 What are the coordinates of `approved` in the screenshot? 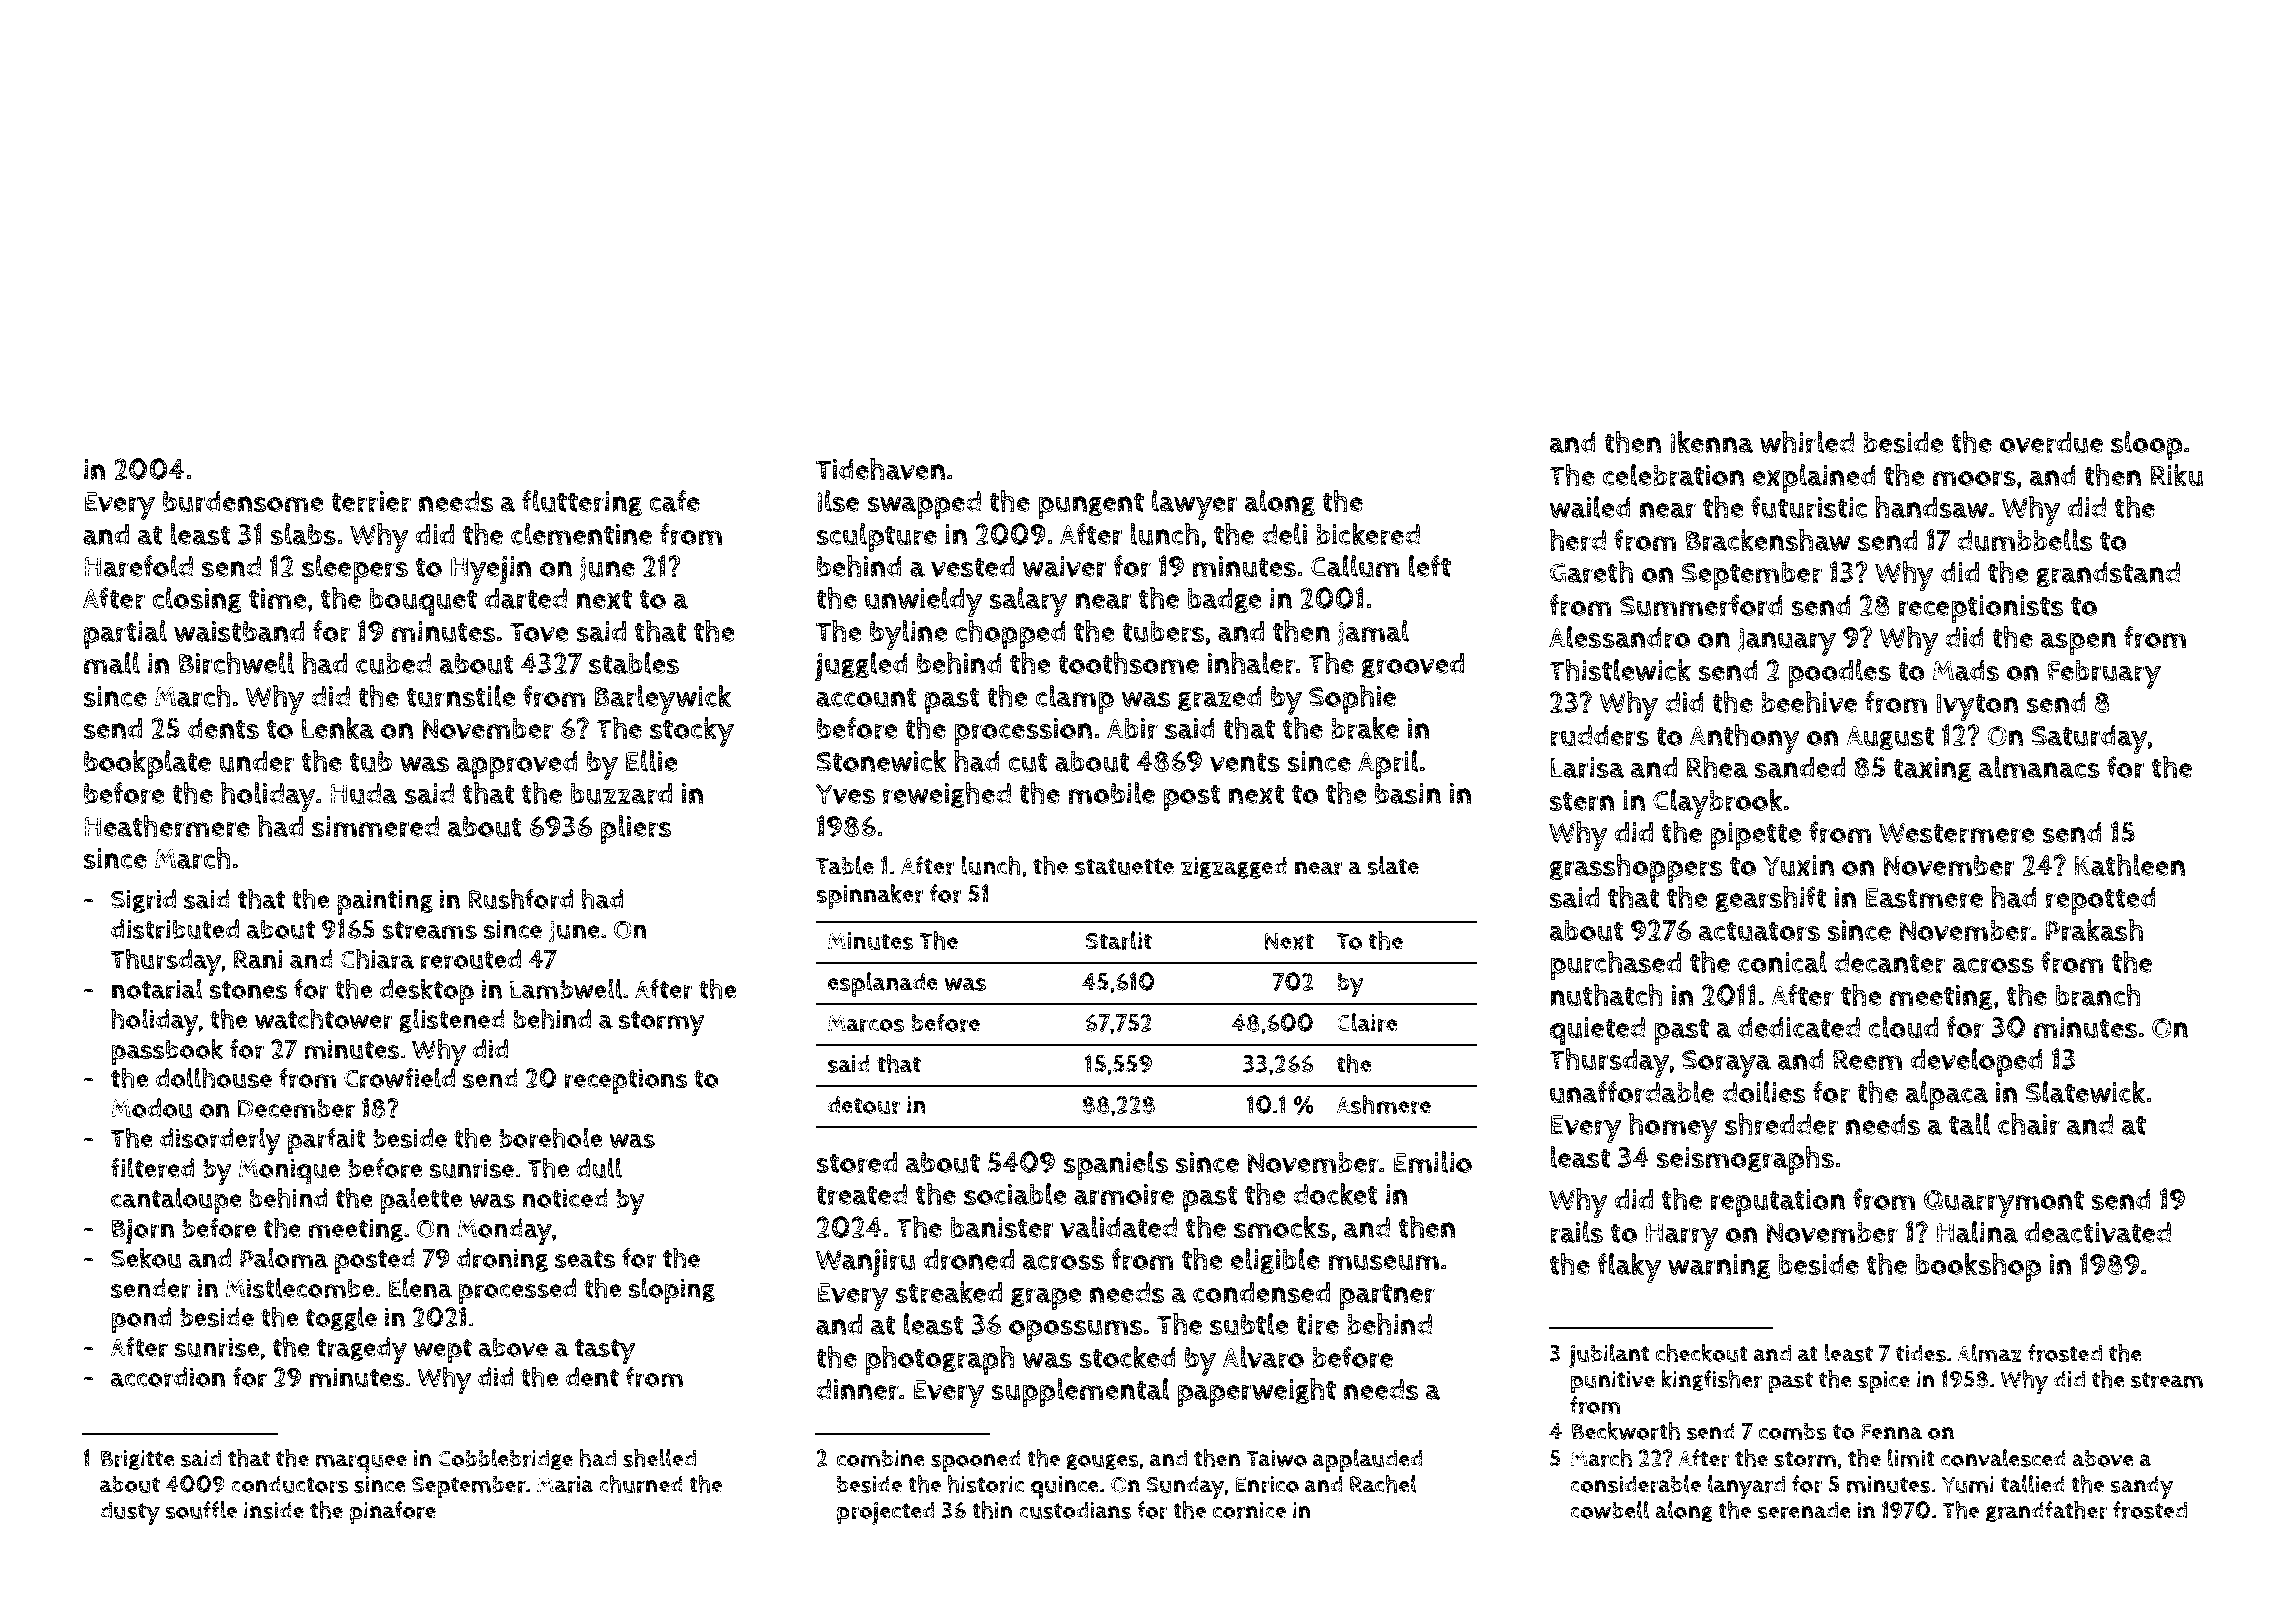 It's located at (517, 765).
